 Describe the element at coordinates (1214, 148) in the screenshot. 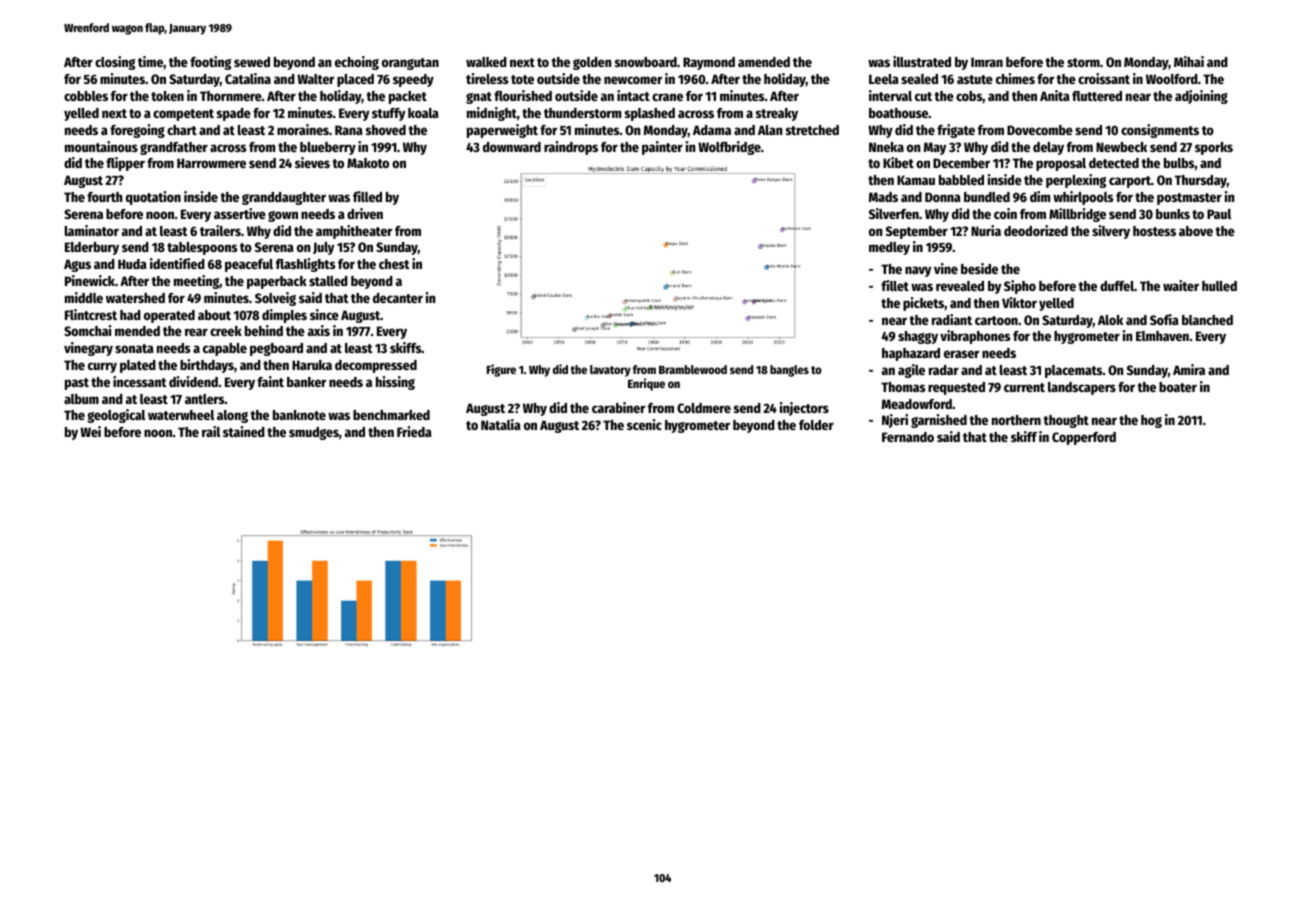

I see `sporks` at that location.
